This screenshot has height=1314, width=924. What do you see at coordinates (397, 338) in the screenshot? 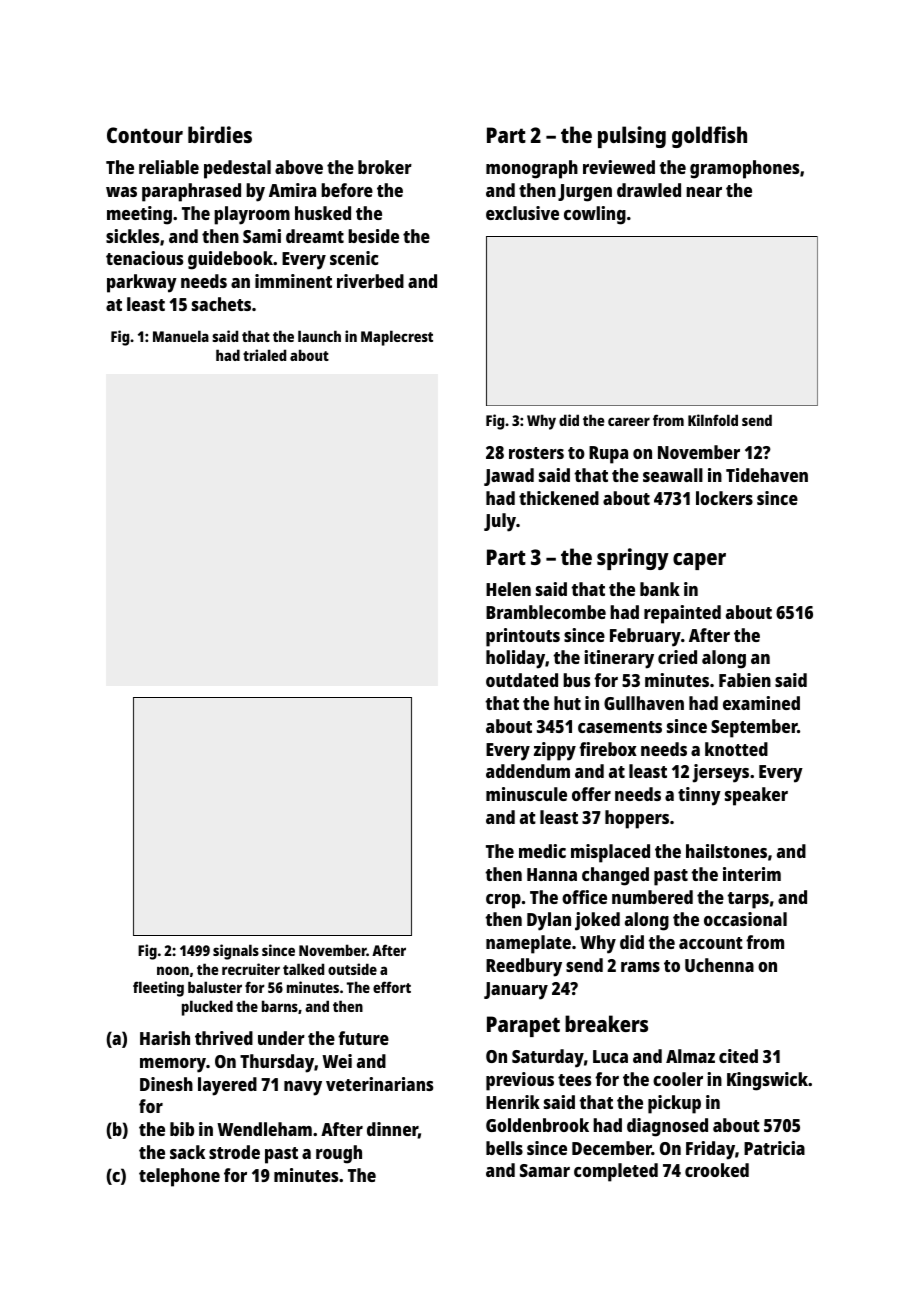
I see `Maplecrest` at bounding box center [397, 338].
